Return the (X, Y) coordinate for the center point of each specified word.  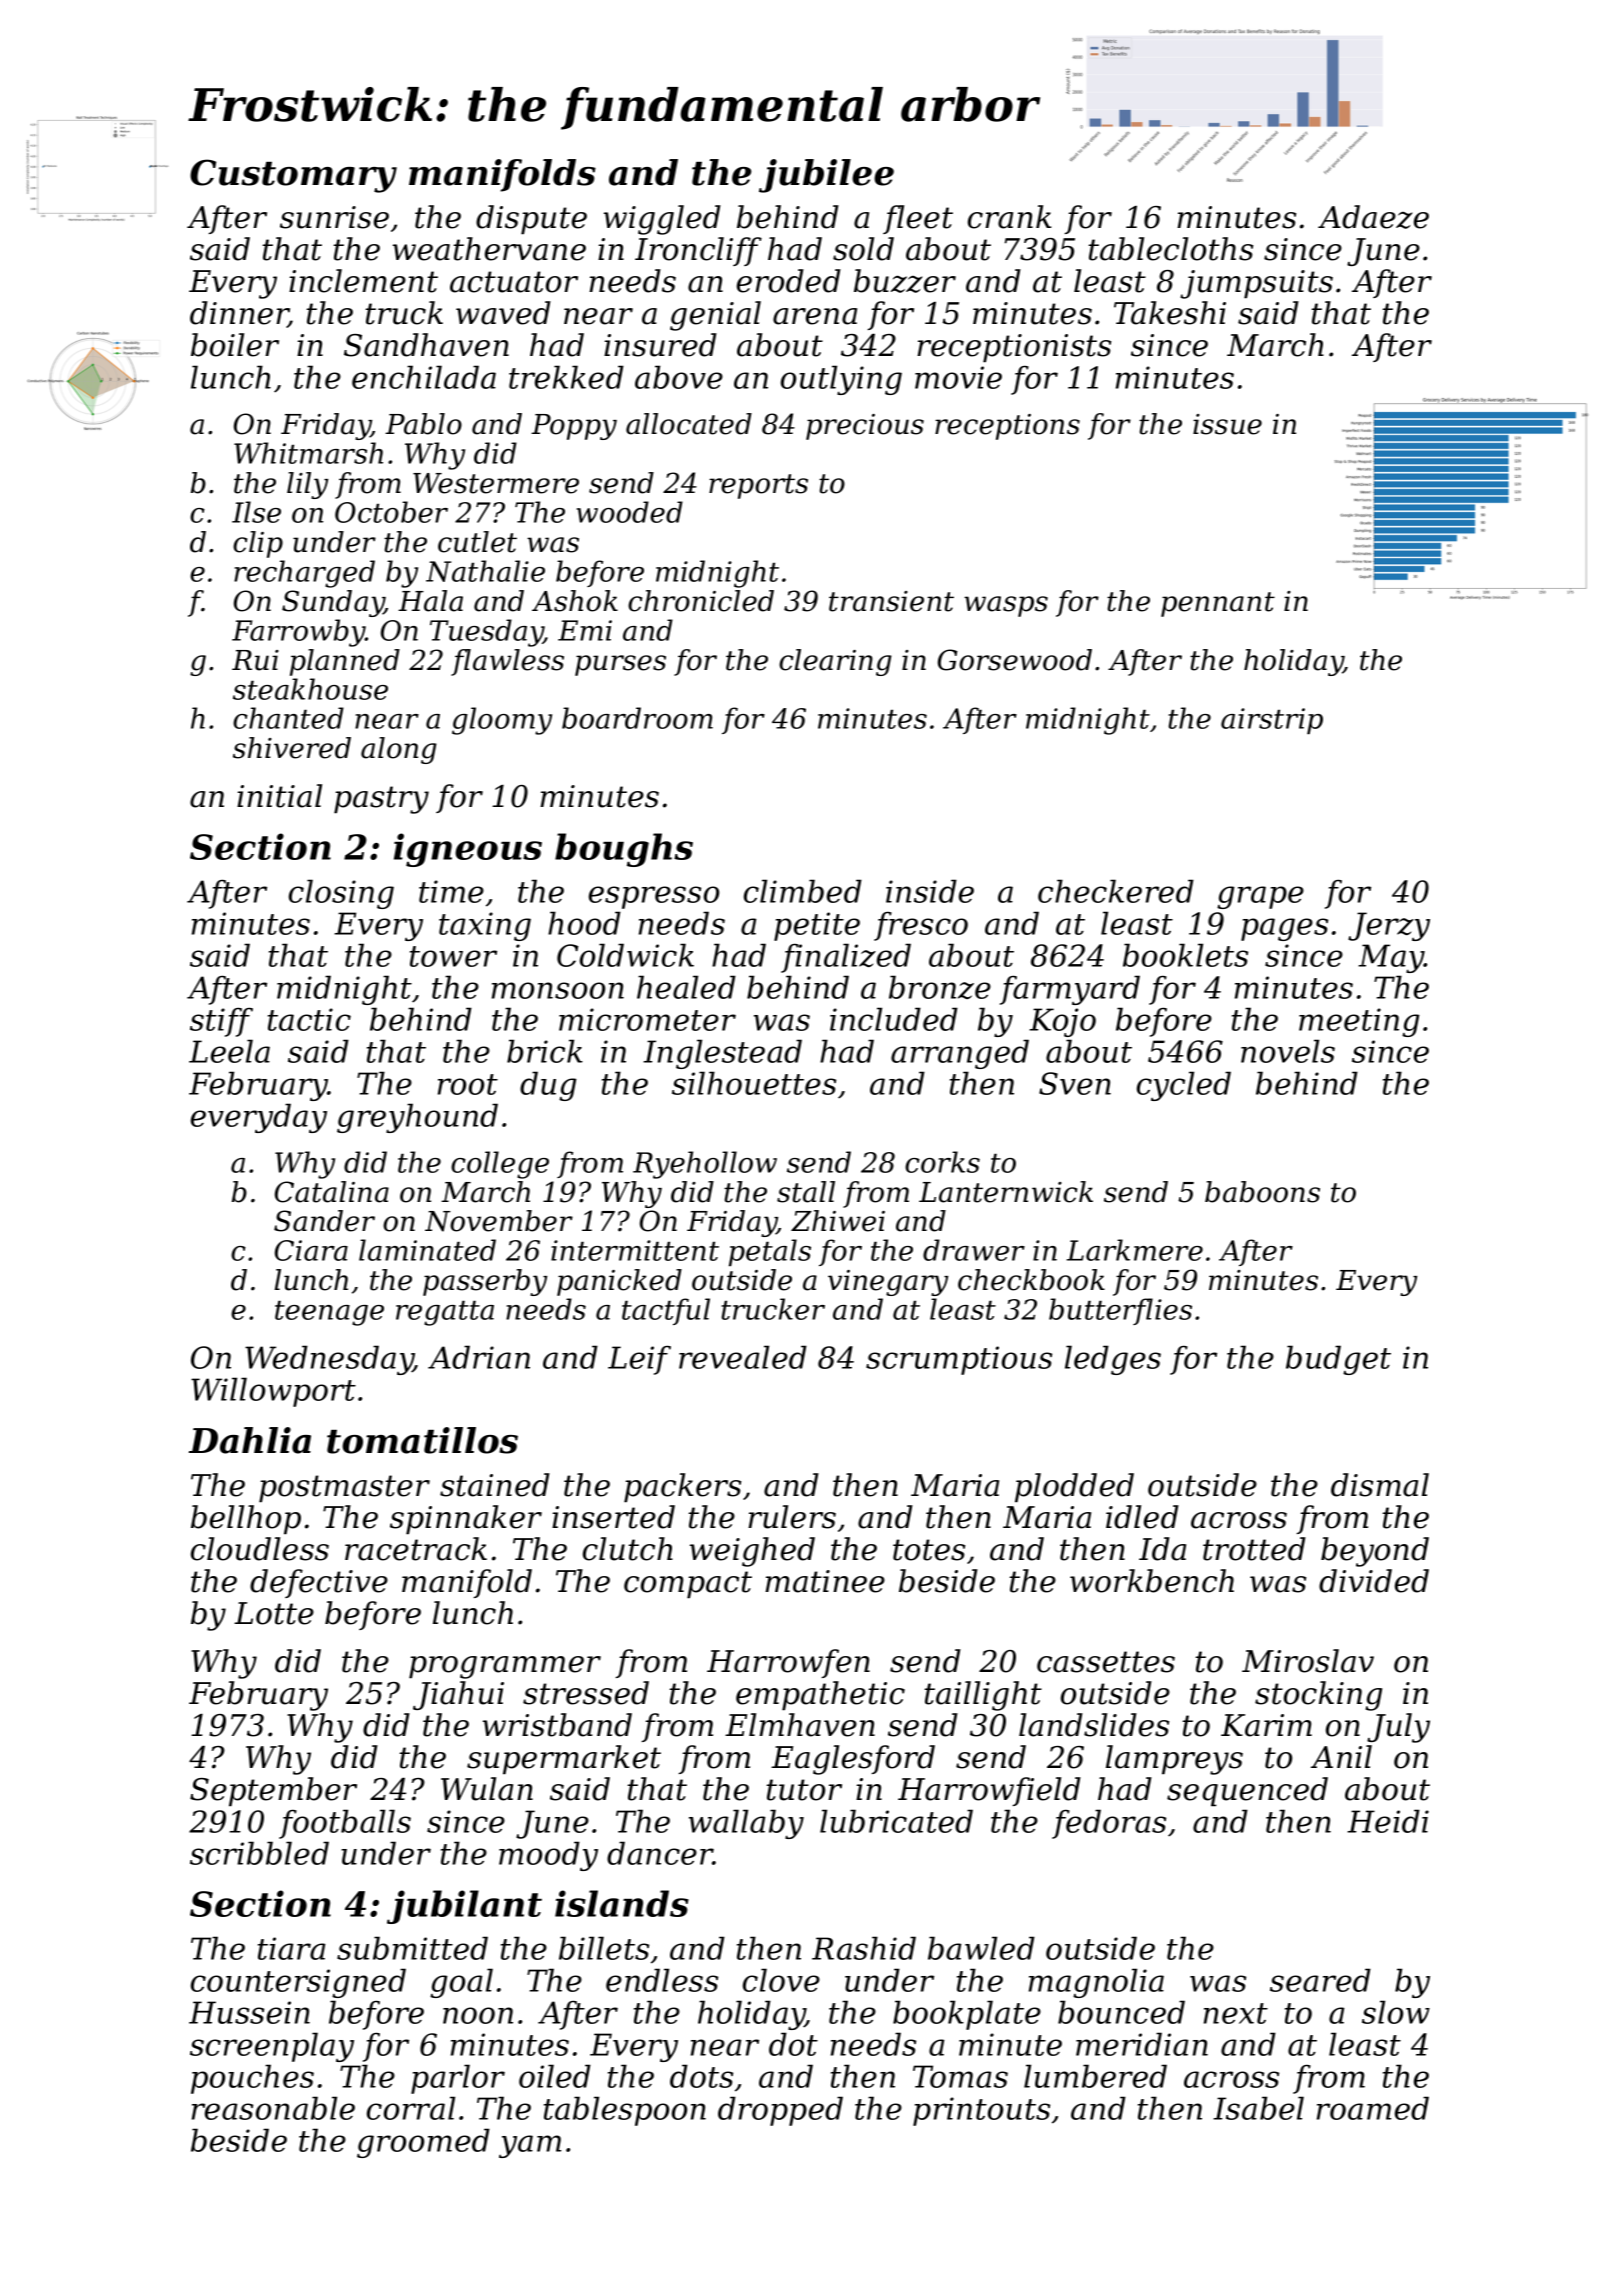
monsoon (558, 990)
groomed (423, 2143)
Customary (293, 176)
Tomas (960, 2076)
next (1236, 2013)
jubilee (826, 176)
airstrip (1272, 721)
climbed (803, 891)
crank (1009, 217)
